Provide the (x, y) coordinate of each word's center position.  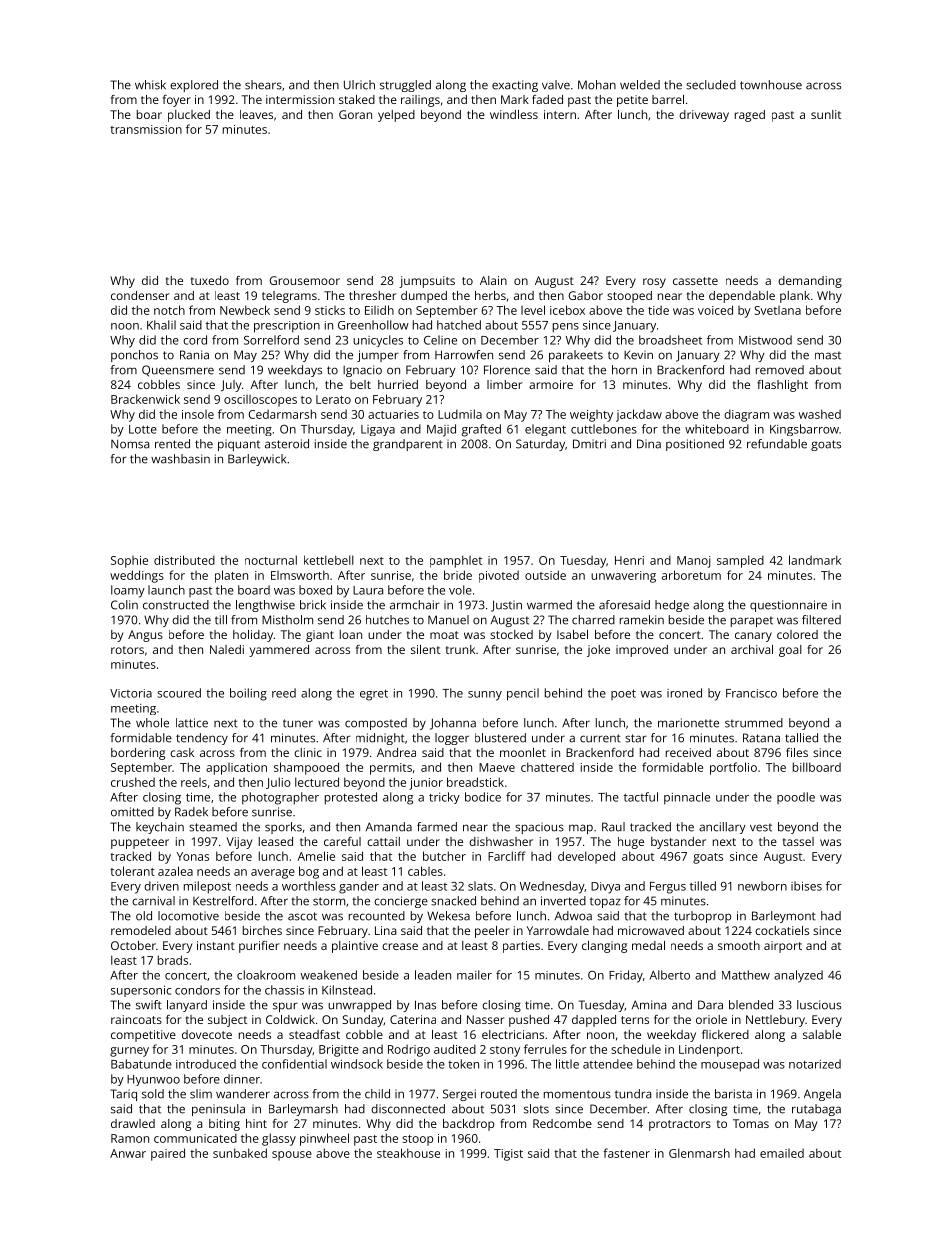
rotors (127, 650)
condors (197, 990)
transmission (146, 129)
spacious (539, 828)
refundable (777, 444)
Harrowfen (464, 355)
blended (751, 1005)
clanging (604, 947)
